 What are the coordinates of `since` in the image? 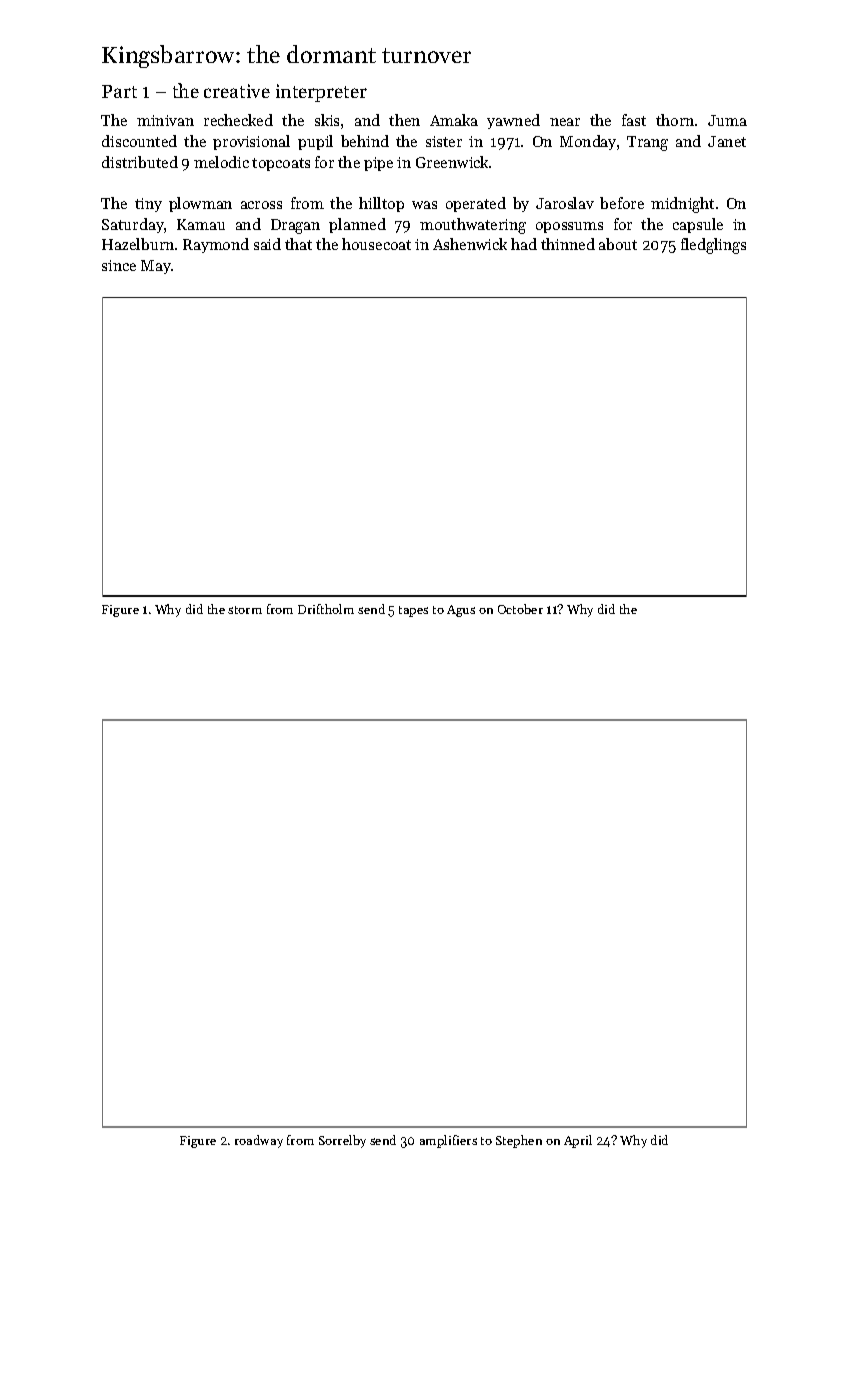 It's located at (119, 265).
